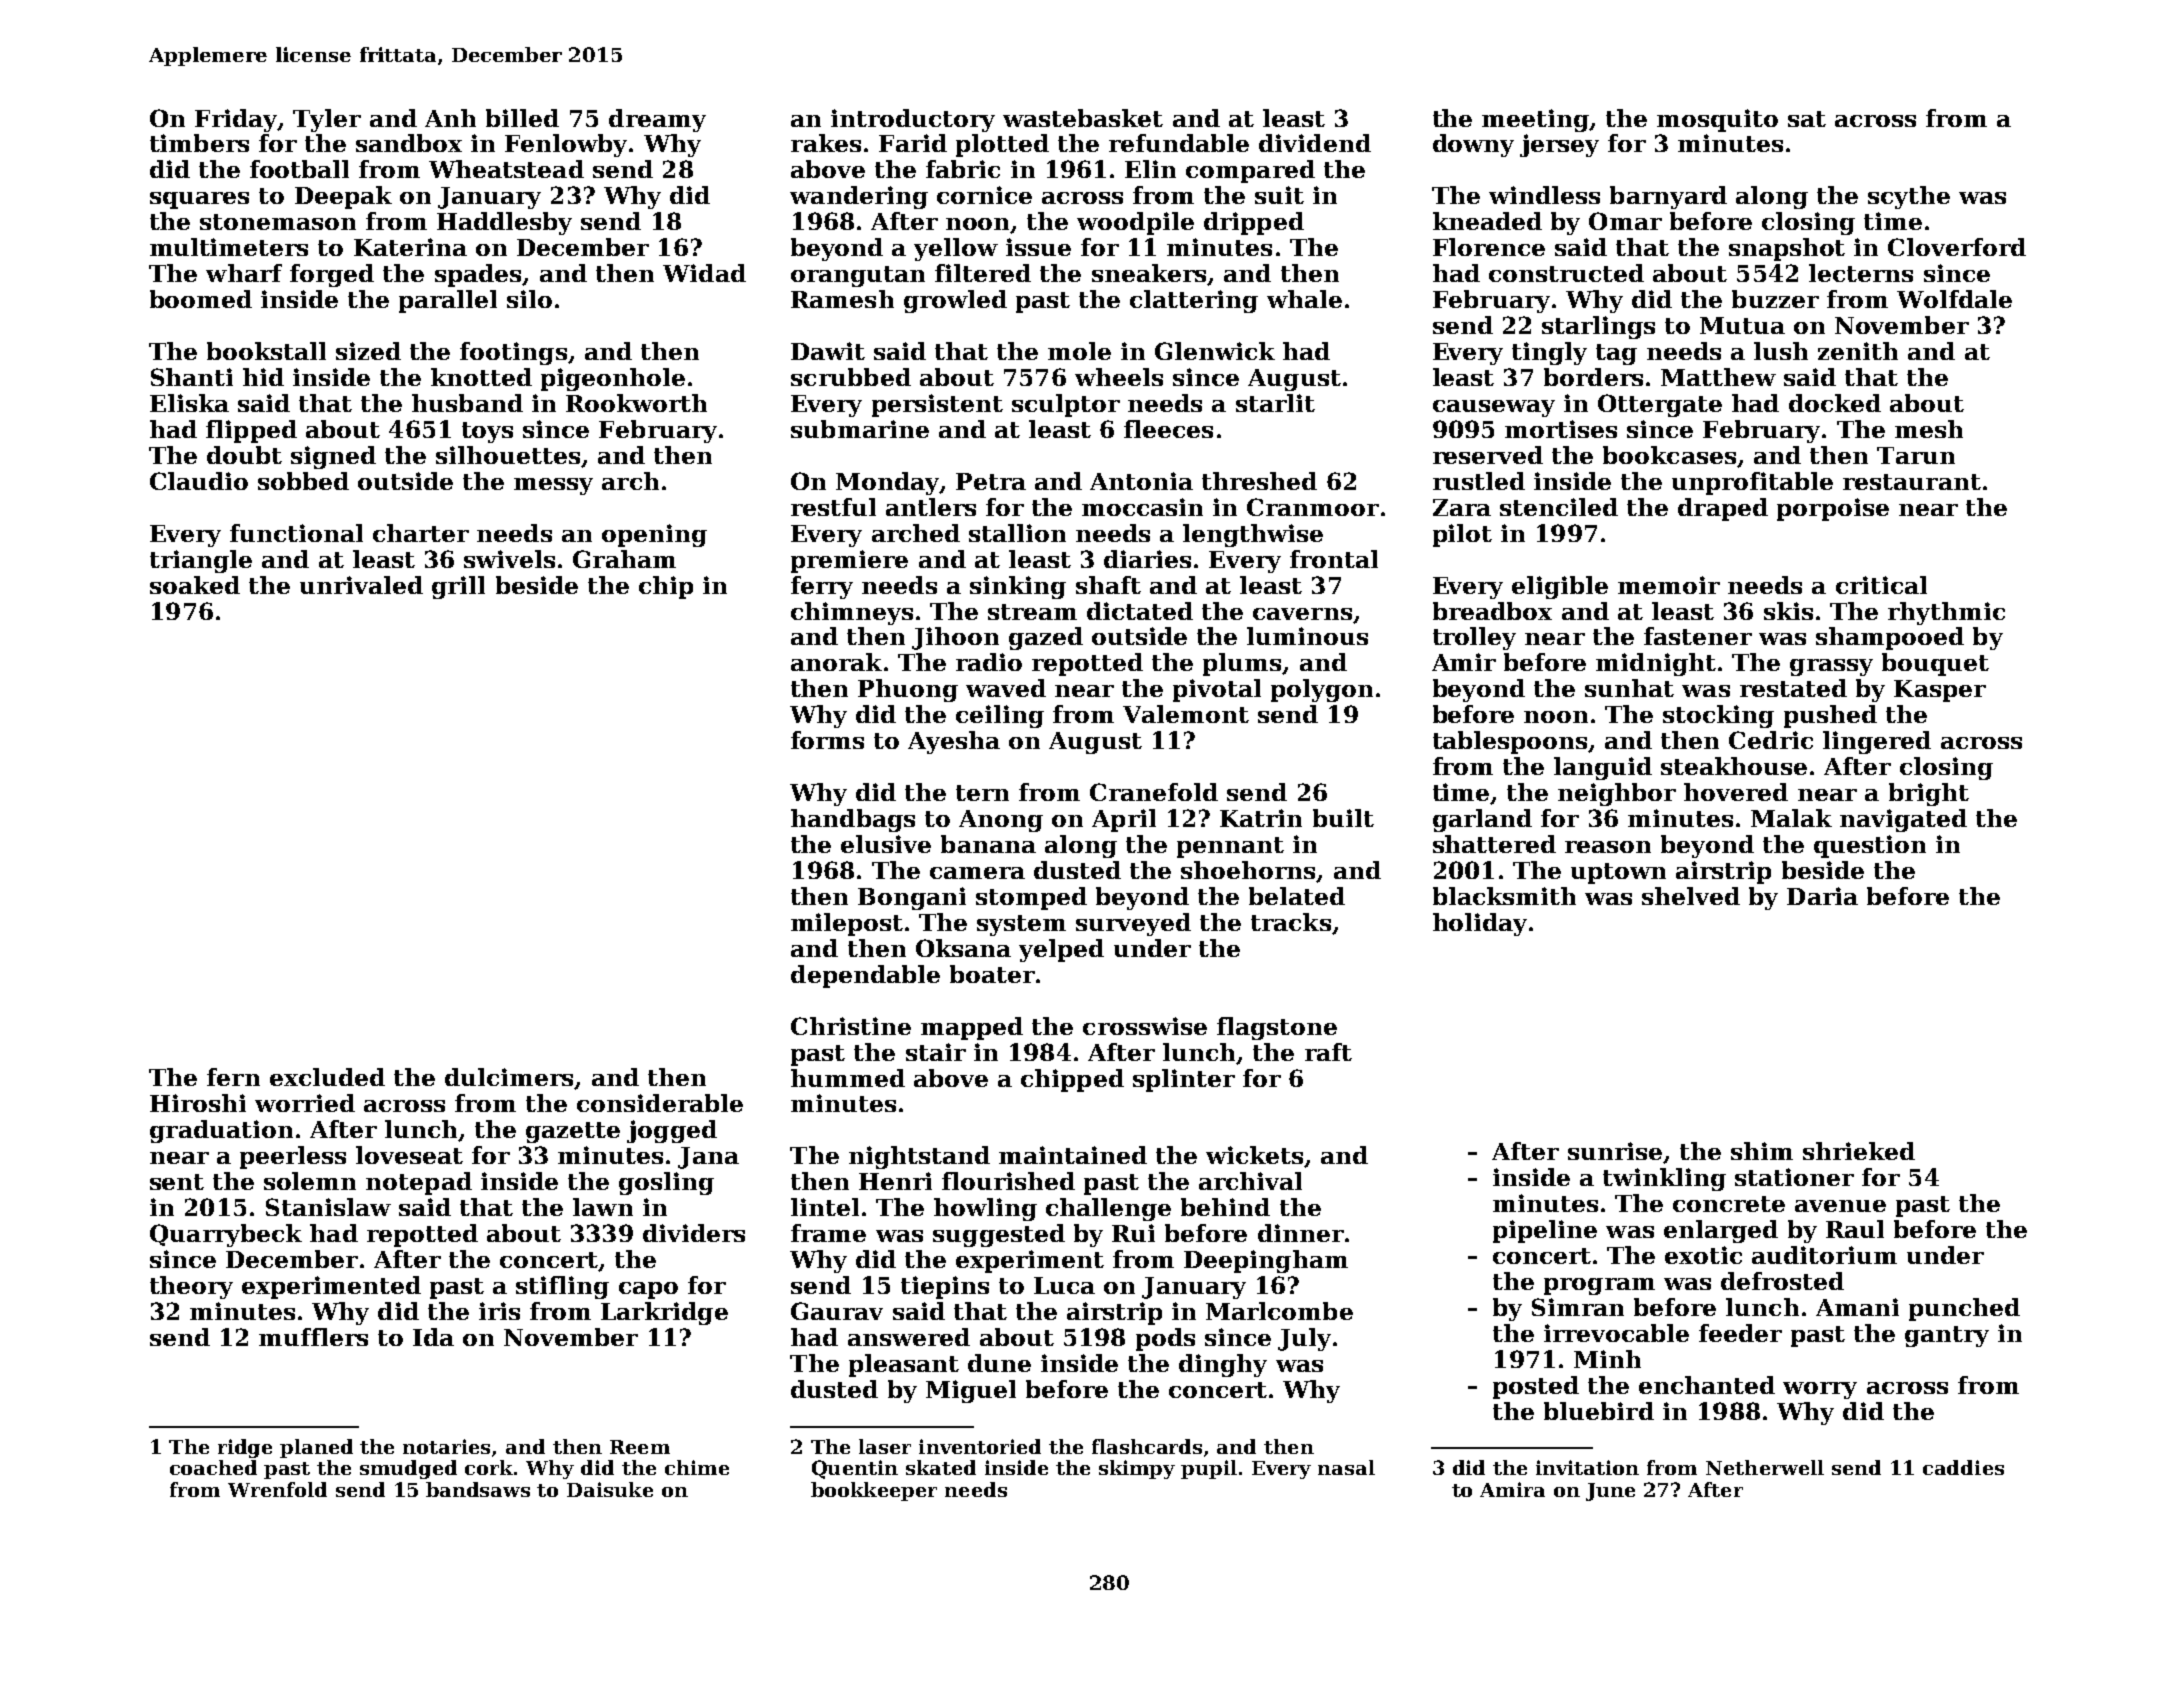 The image size is (2178, 1683). Describe the element at coordinates (1083, 118) in the page. I see `wastebasket` at that location.
